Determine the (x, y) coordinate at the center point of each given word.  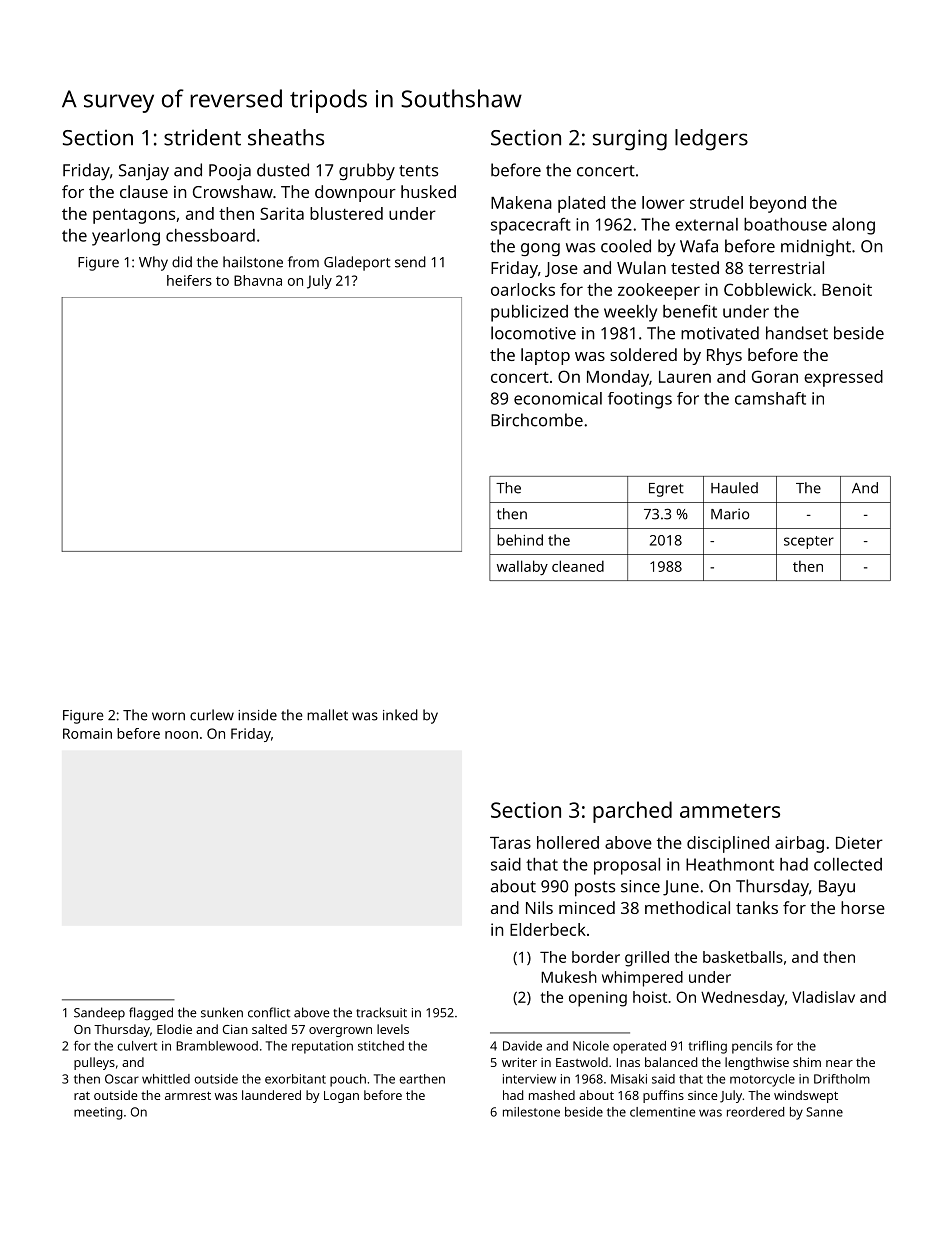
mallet (327, 715)
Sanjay (144, 172)
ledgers (711, 140)
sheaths (286, 137)
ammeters (730, 811)
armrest (188, 1095)
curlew (212, 715)
